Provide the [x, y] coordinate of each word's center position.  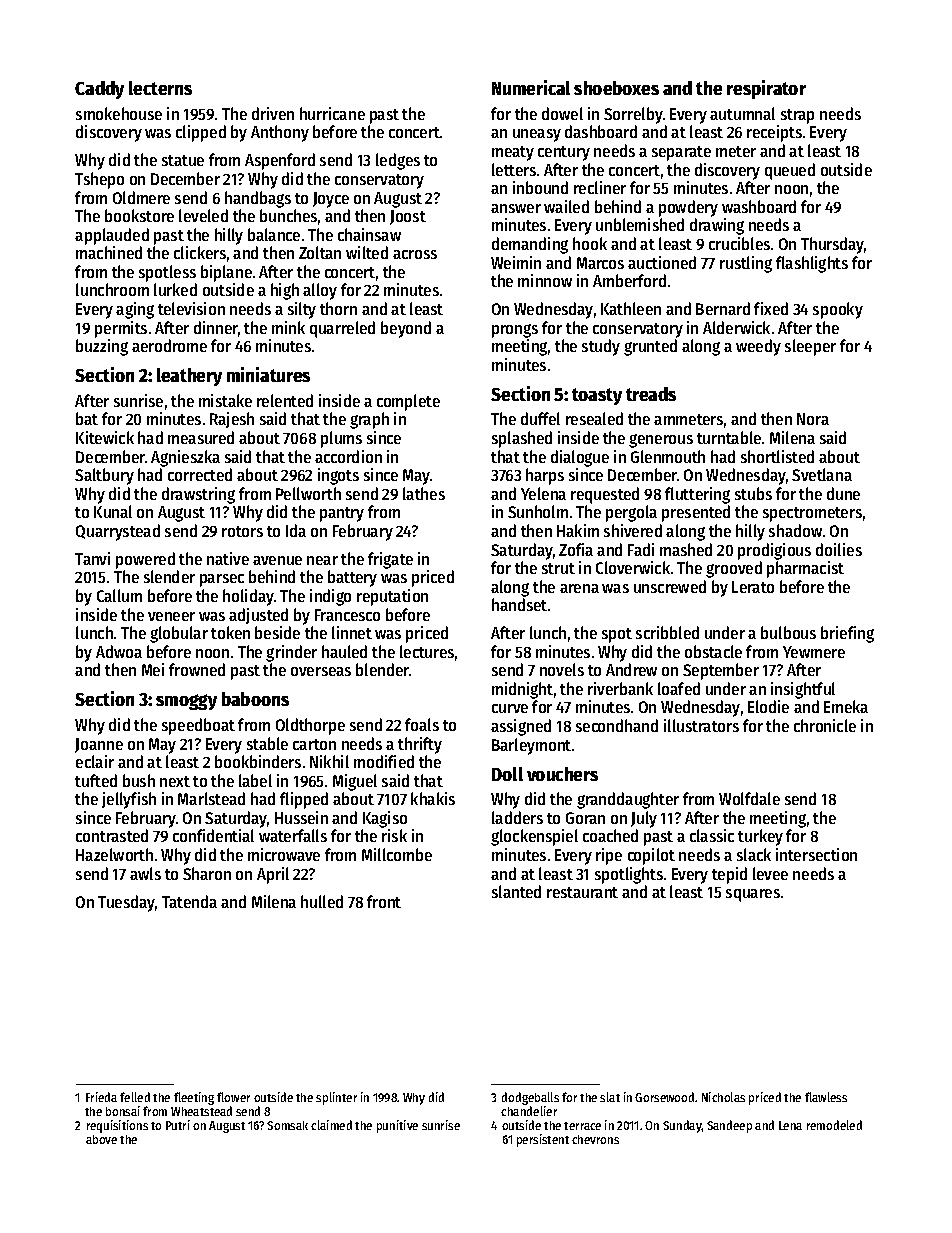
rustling [746, 264]
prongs [515, 331]
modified [384, 761]
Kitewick [105, 437]
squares [753, 895]
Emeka [846, 706]
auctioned [662, 262]
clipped [201, 133]
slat [610, 1097]
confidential [213, 835]
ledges [398, 161]
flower [233, 1097]
